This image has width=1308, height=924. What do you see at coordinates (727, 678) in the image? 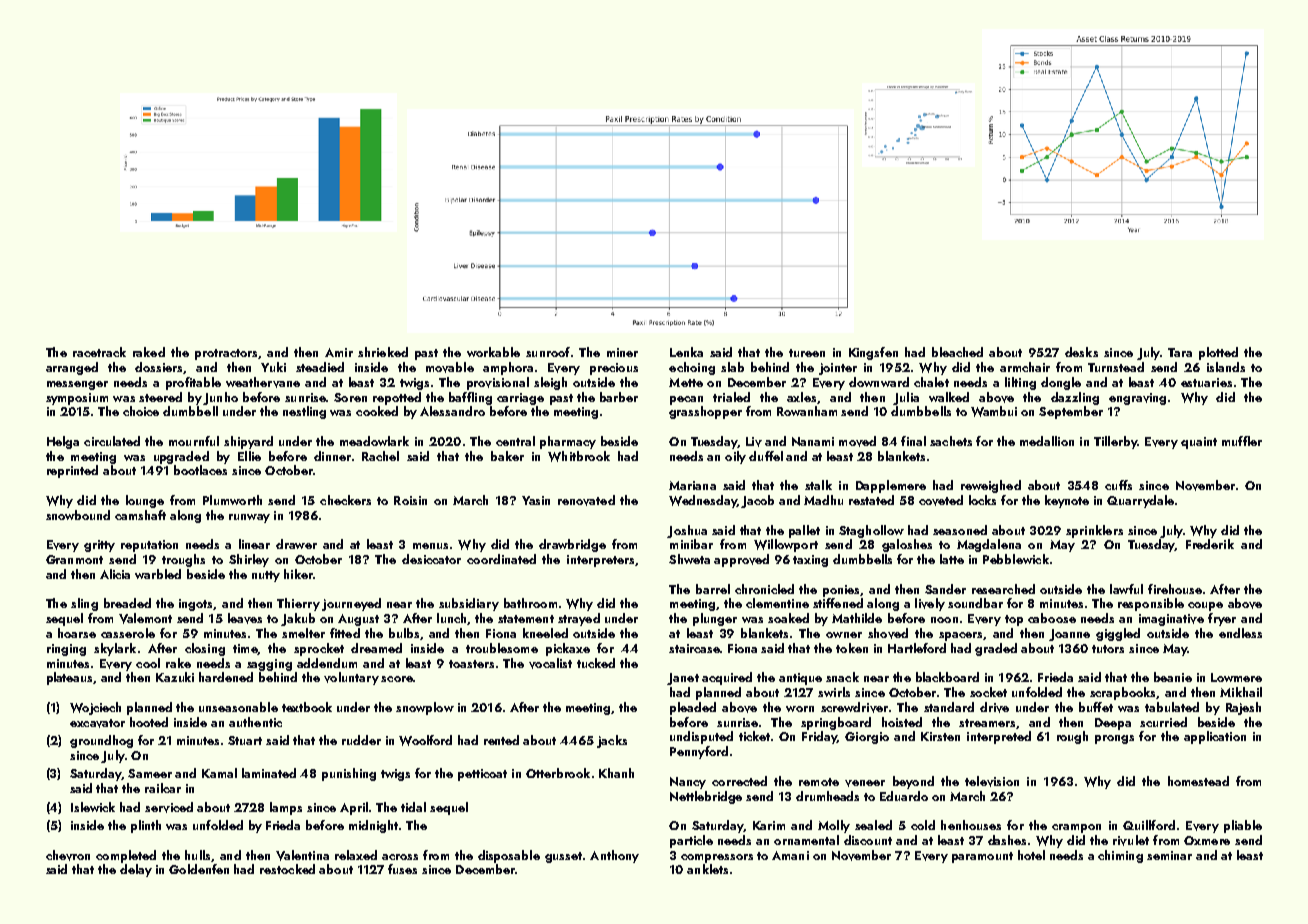
I see `acquired` at bounding box center [727, 678].
